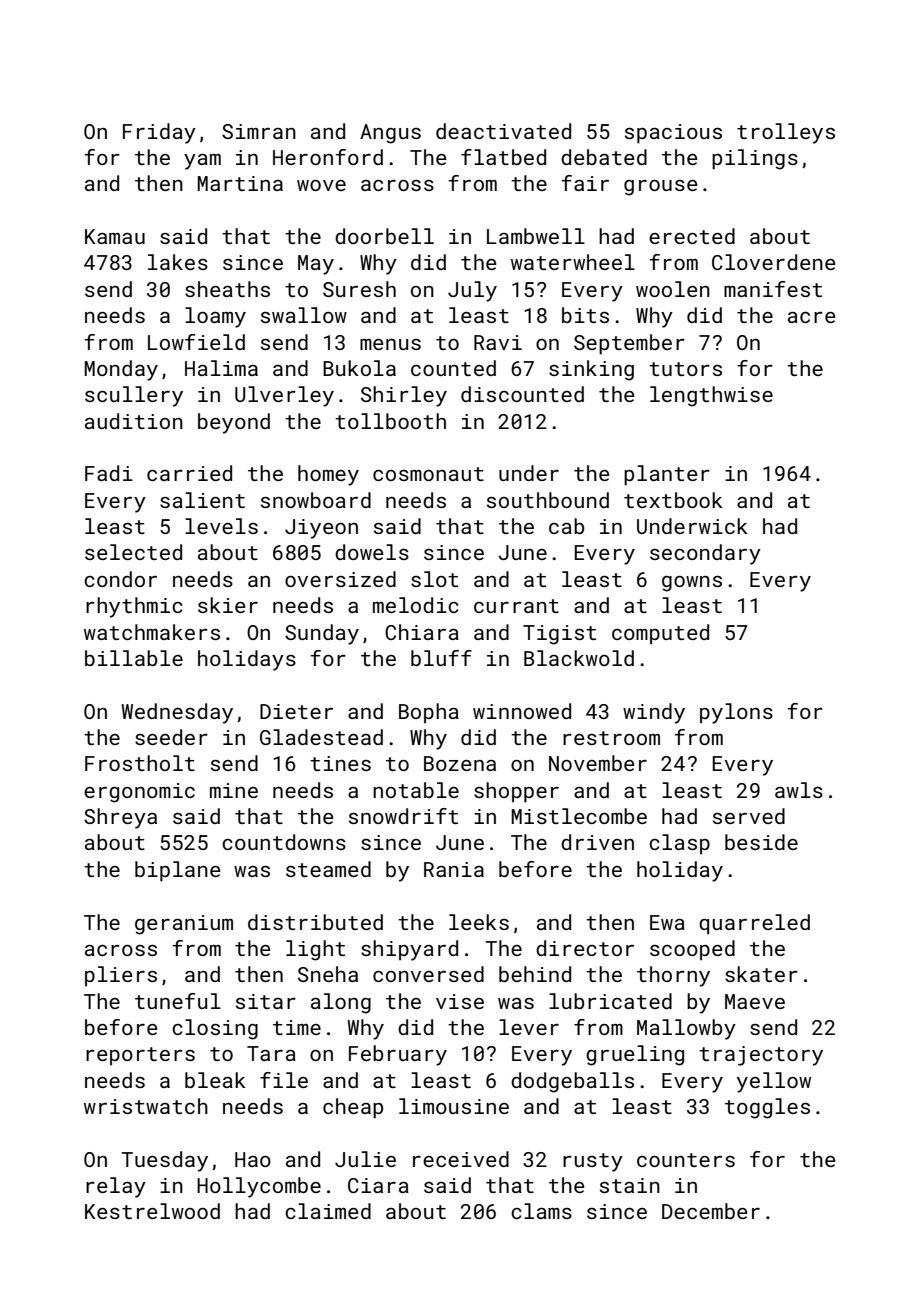 This screenshot has height=1311, width=924. Describe the element at coordinates (767, 1108) in the screenshot. I see `toggles` at that location.
